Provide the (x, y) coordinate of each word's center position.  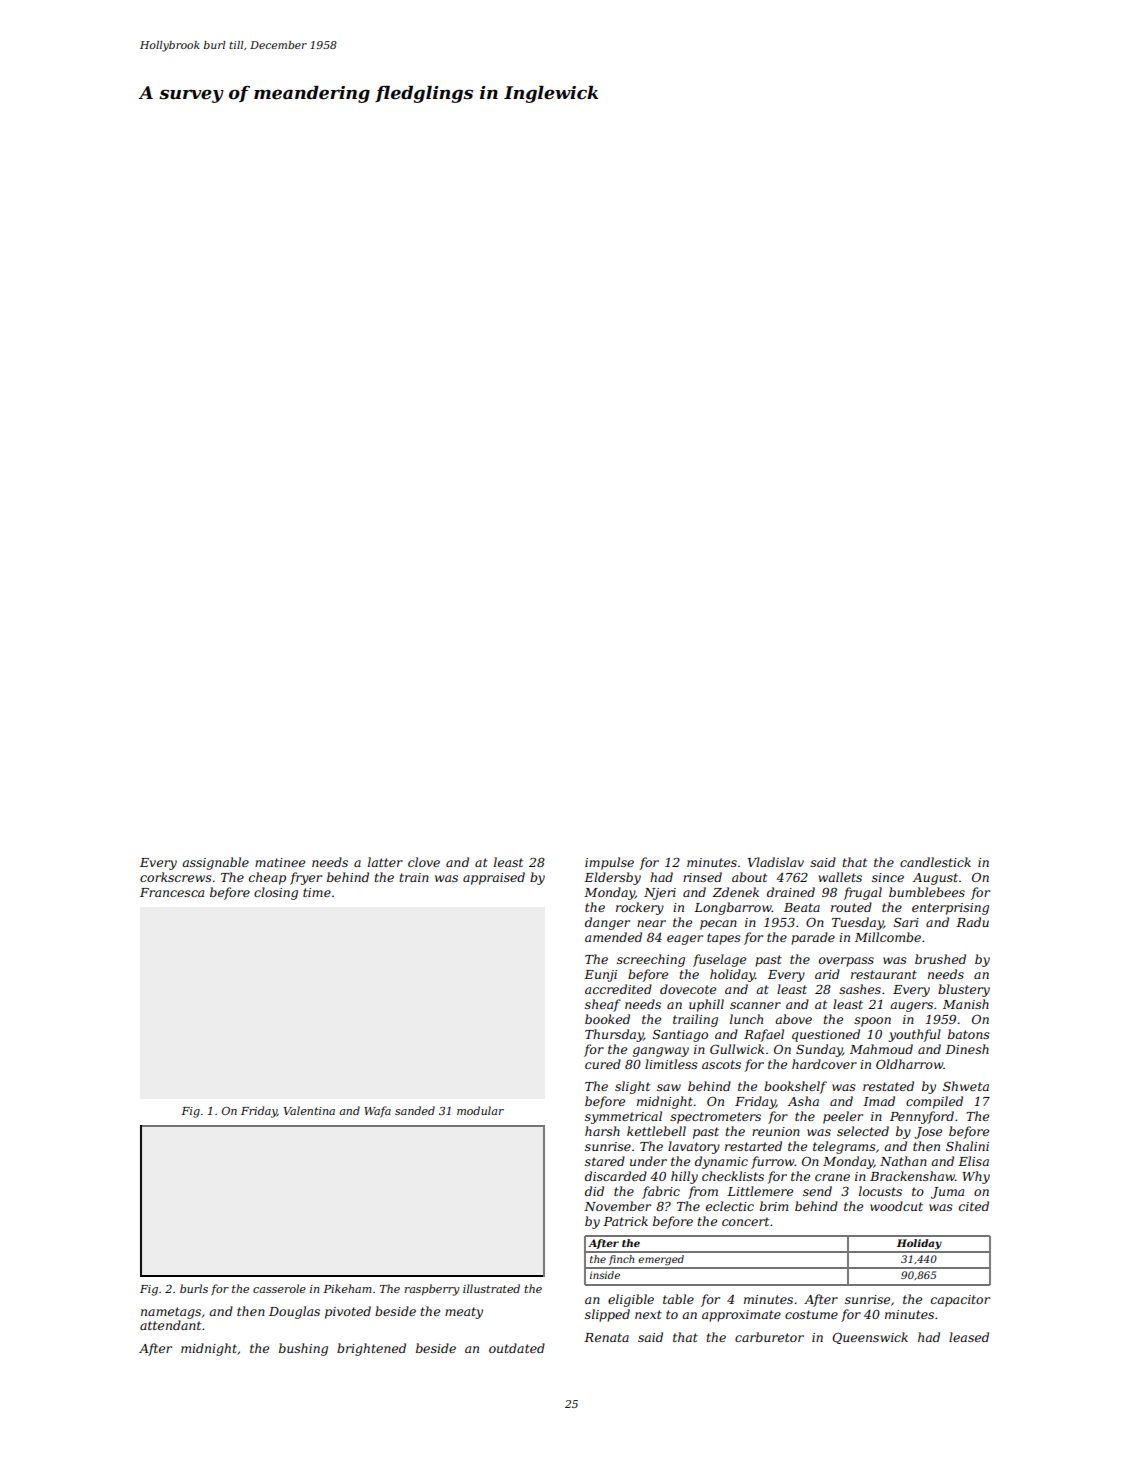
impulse (609, 863)
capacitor (960, 1301)
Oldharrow (909, 1064)
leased (969, 1337)
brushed (940, 959)
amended (613, 937)
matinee (280, 862)
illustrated (491, 1288)
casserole (279, 1288)
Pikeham (347, 1288)
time (317, 892)
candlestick (935, 862)
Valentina (309, 1110)
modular (480, 1110)
